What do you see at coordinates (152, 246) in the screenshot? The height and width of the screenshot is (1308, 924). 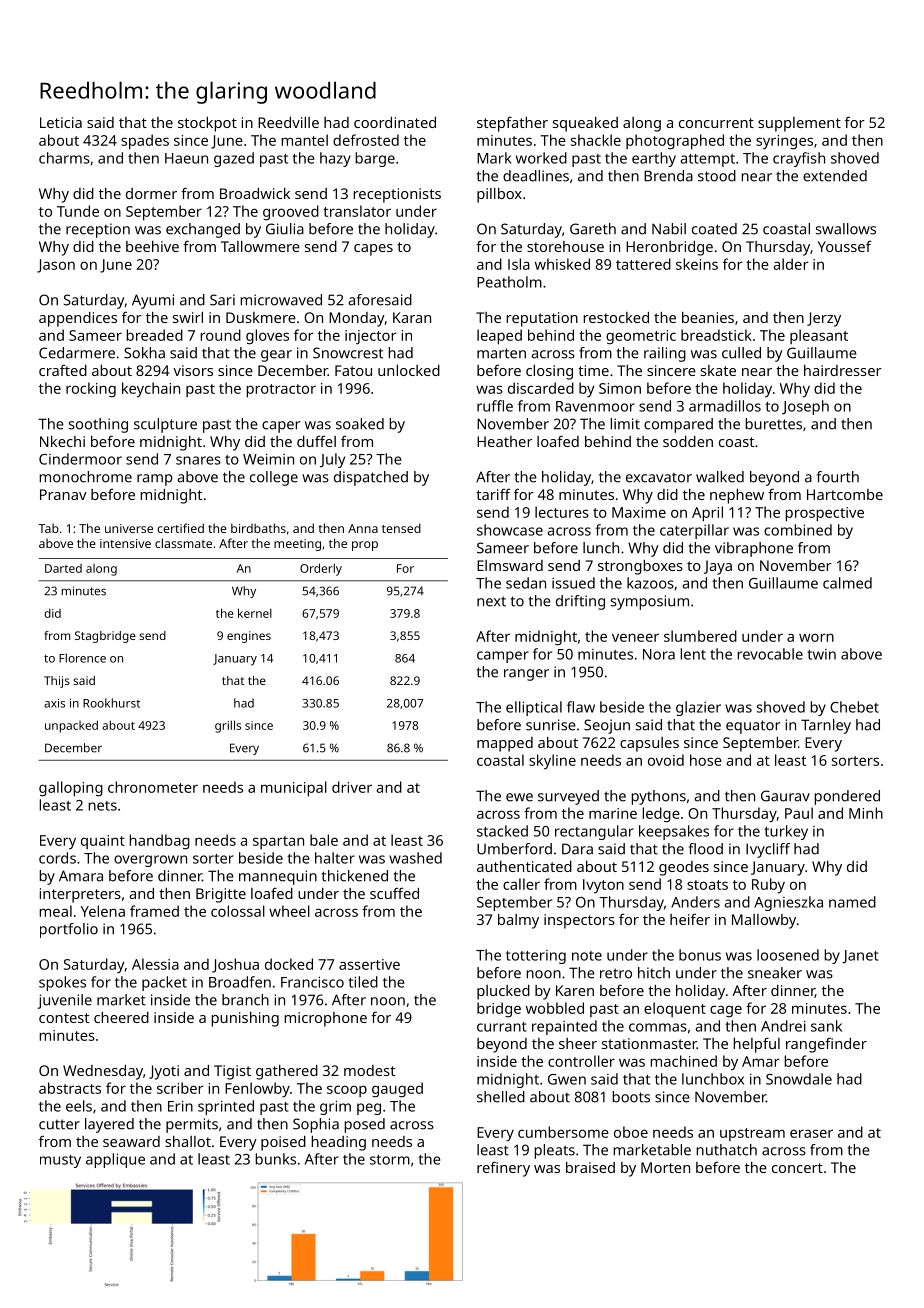 I see `beehive` at bounding box center [152, 246].
